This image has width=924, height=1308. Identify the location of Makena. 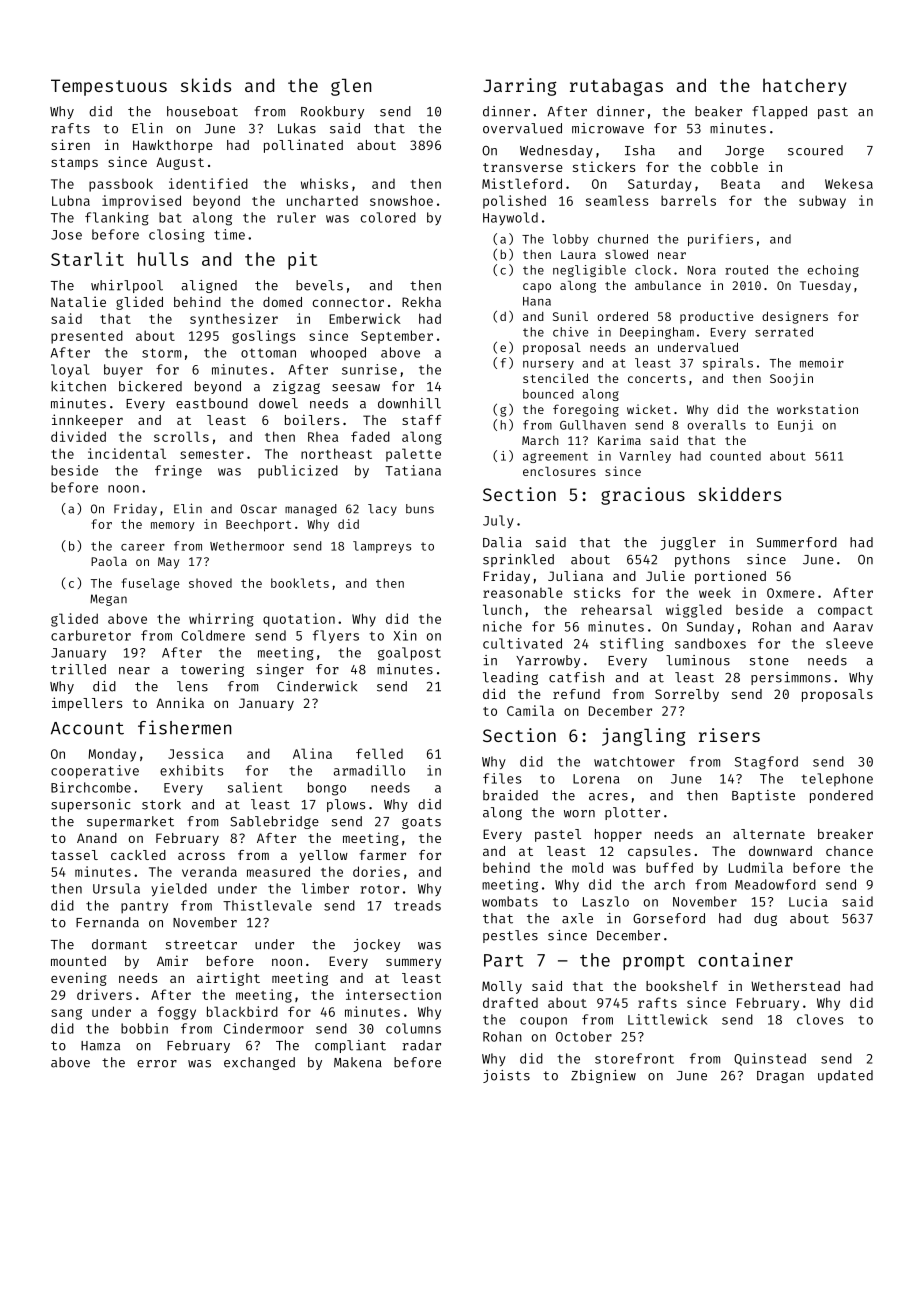
(358, 1062).
